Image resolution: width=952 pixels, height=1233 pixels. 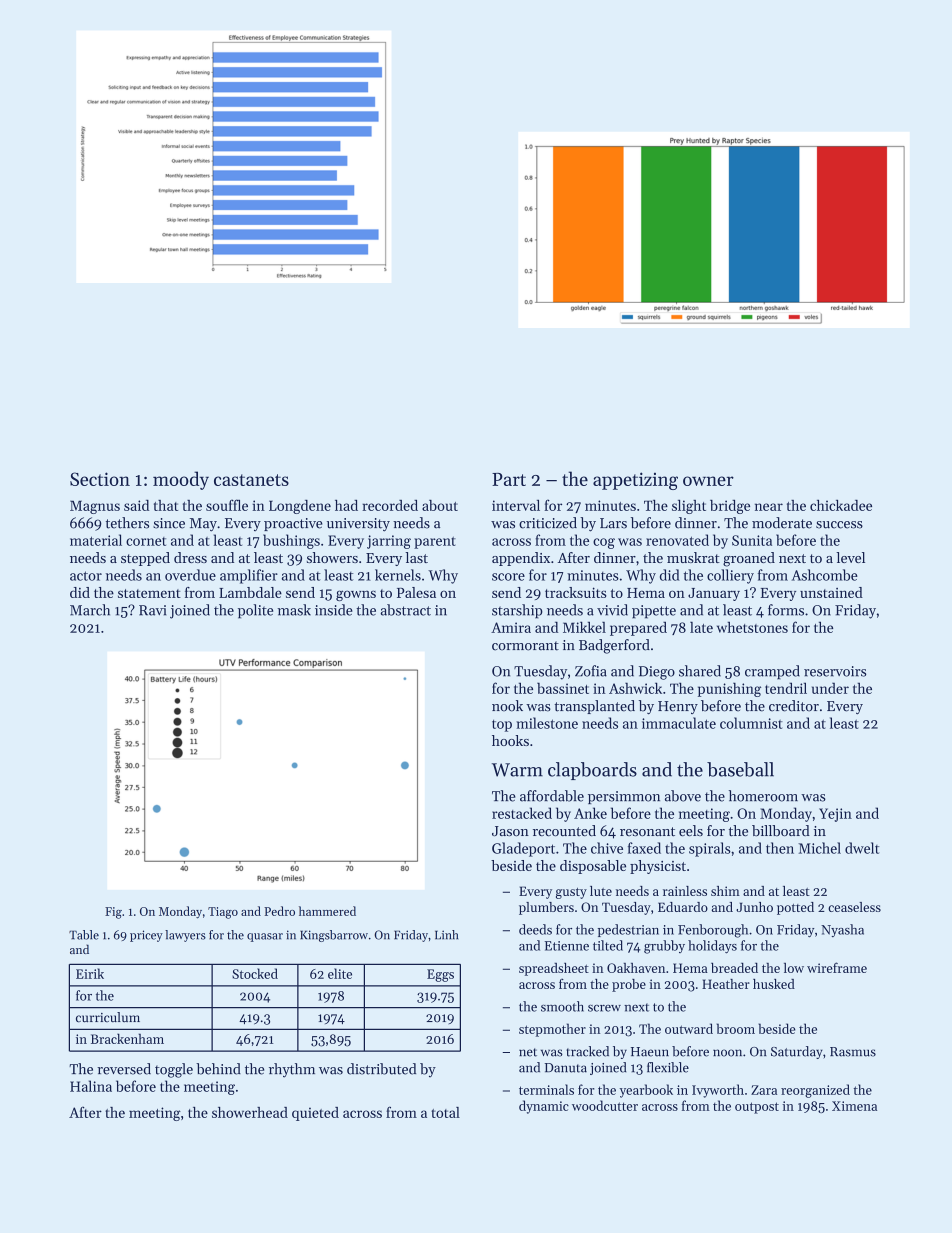 I want to click on Nyasha, so click(x=842, y=930).
